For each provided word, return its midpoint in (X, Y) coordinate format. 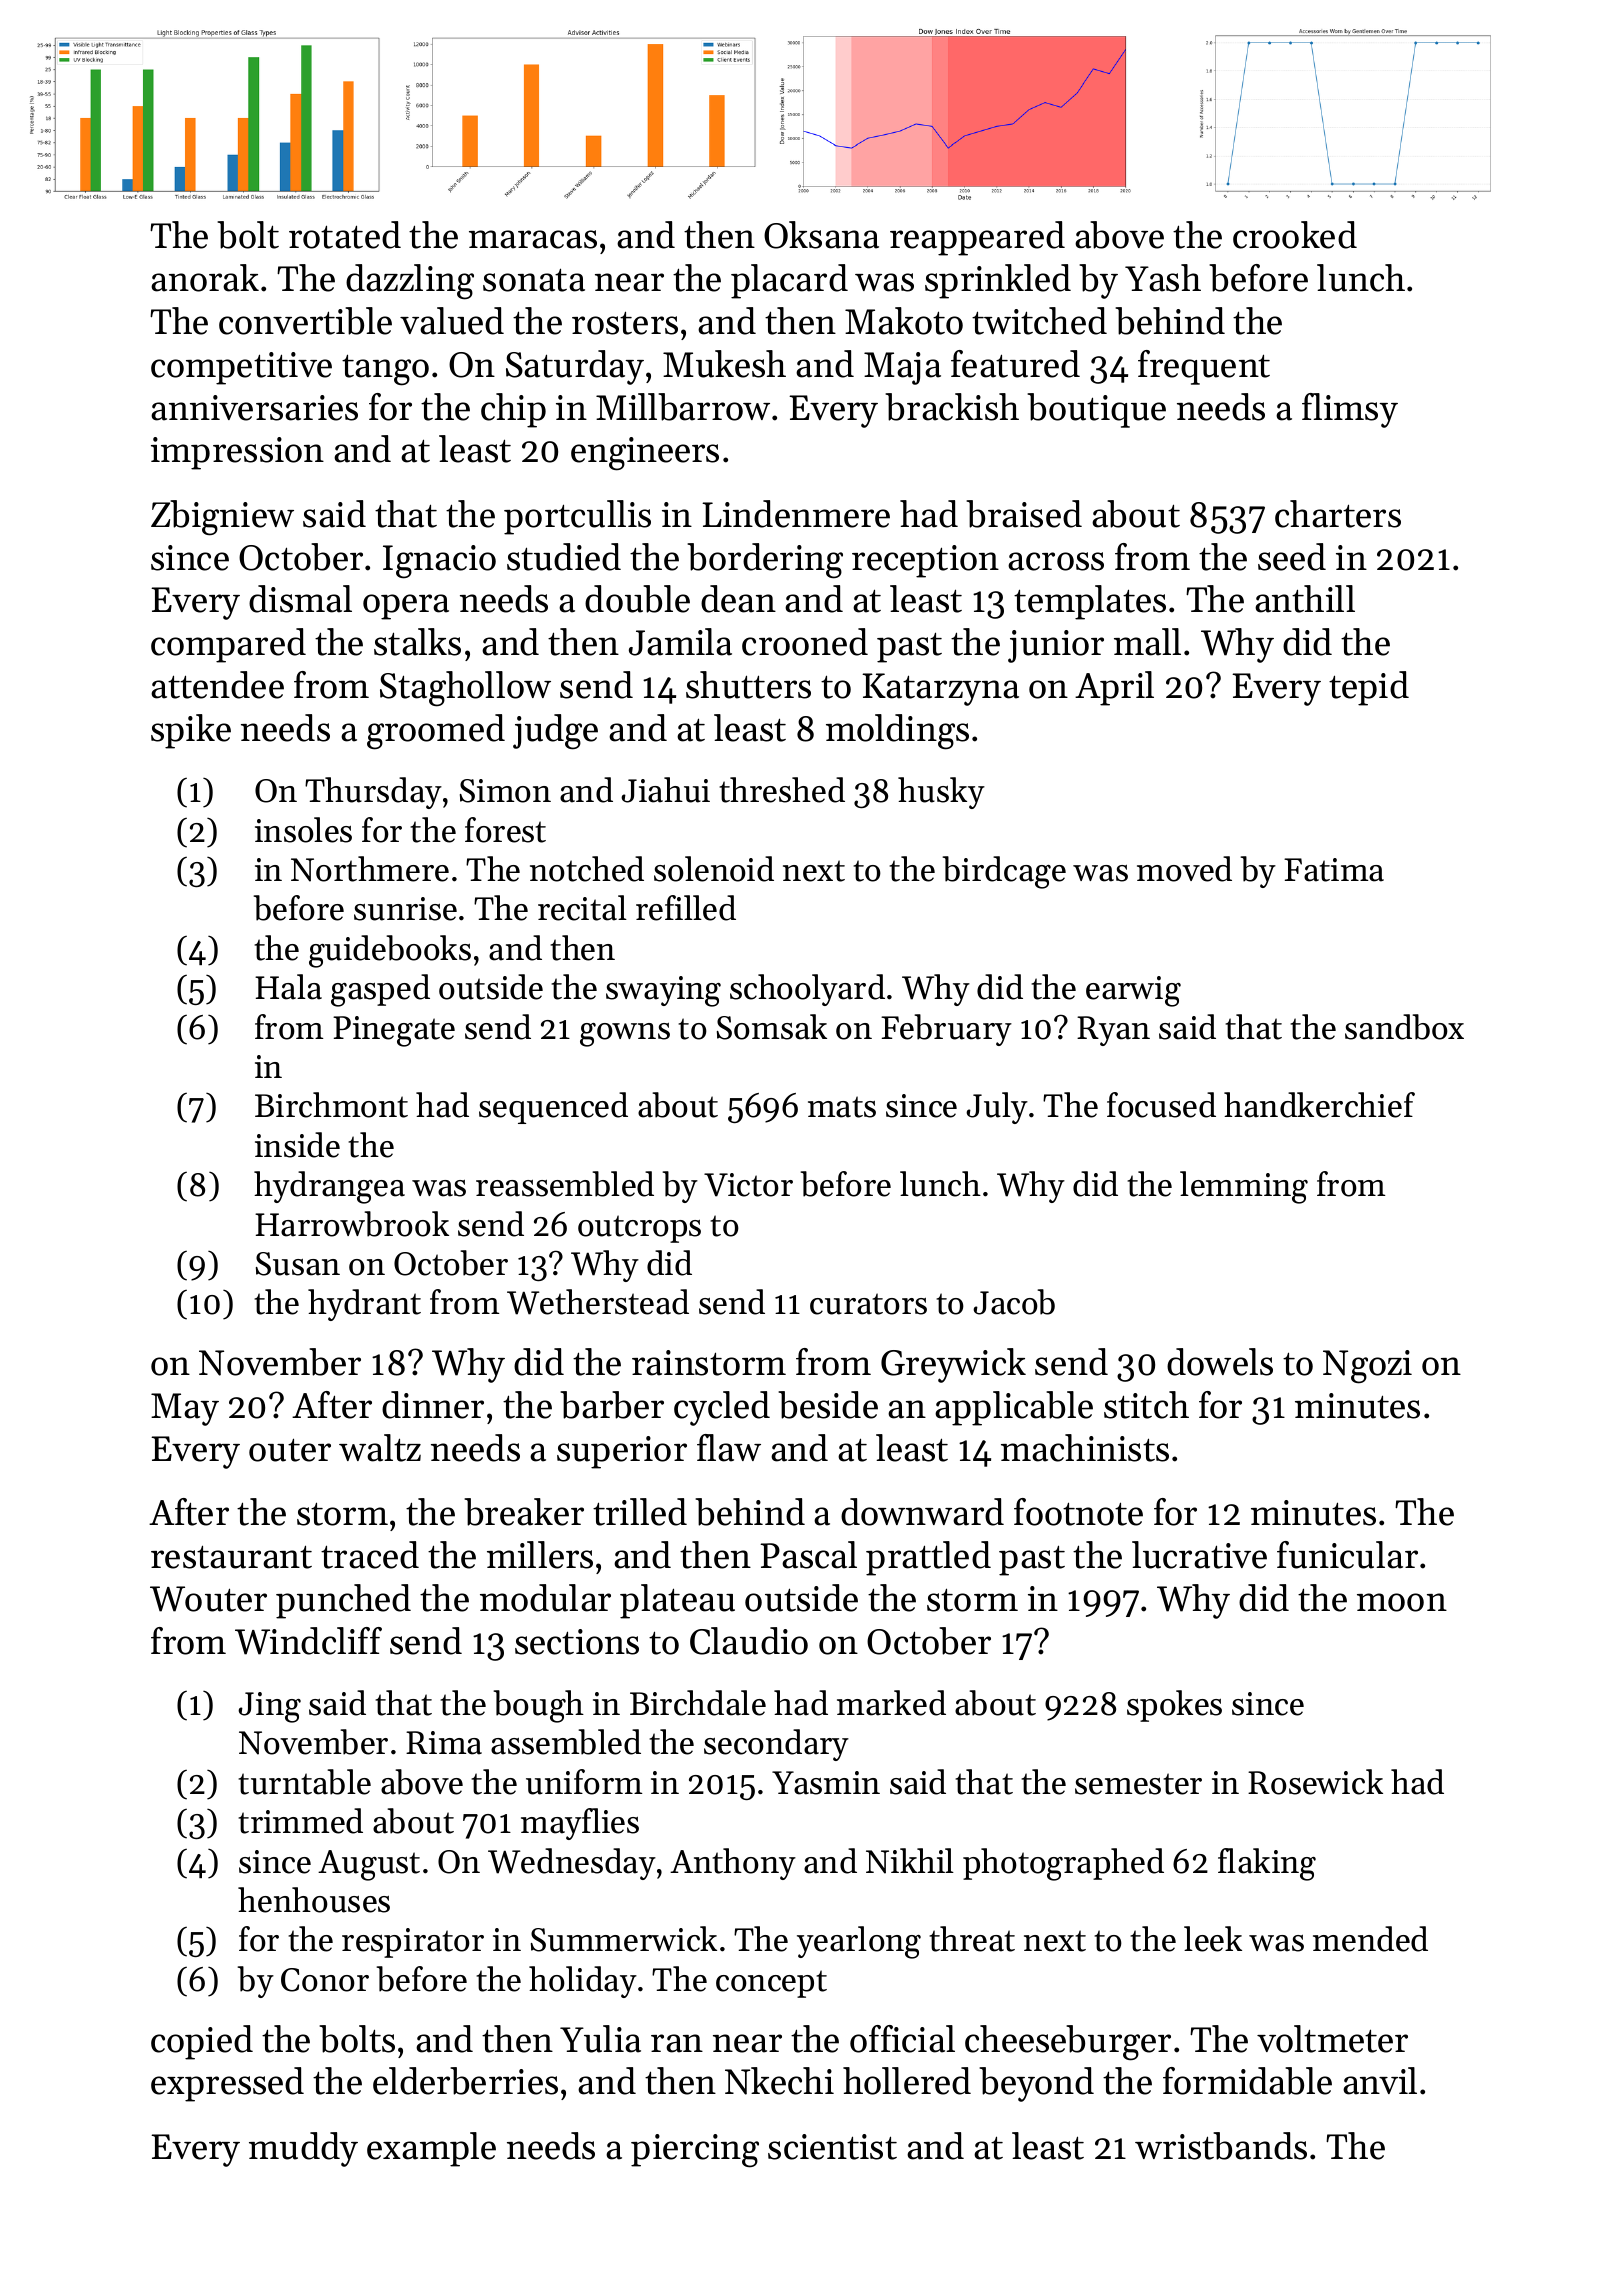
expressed (227, 2084)
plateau (677, 1601)
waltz (380, 1448)
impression (237, 453)
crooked (1295, 235)
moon (1402, 1602)
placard (789, 281)
